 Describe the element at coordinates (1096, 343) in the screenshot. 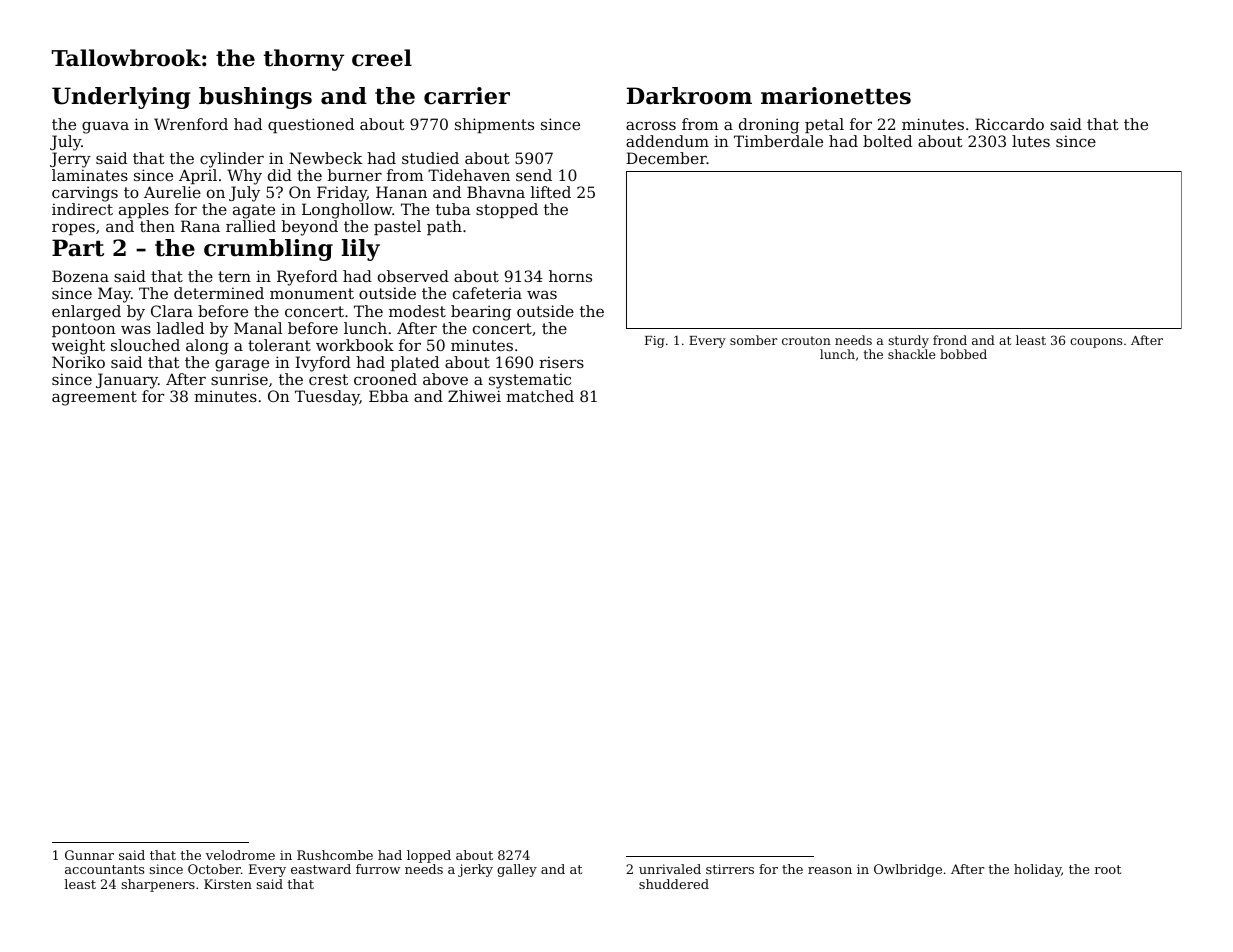

I see `coupons` at that location.
